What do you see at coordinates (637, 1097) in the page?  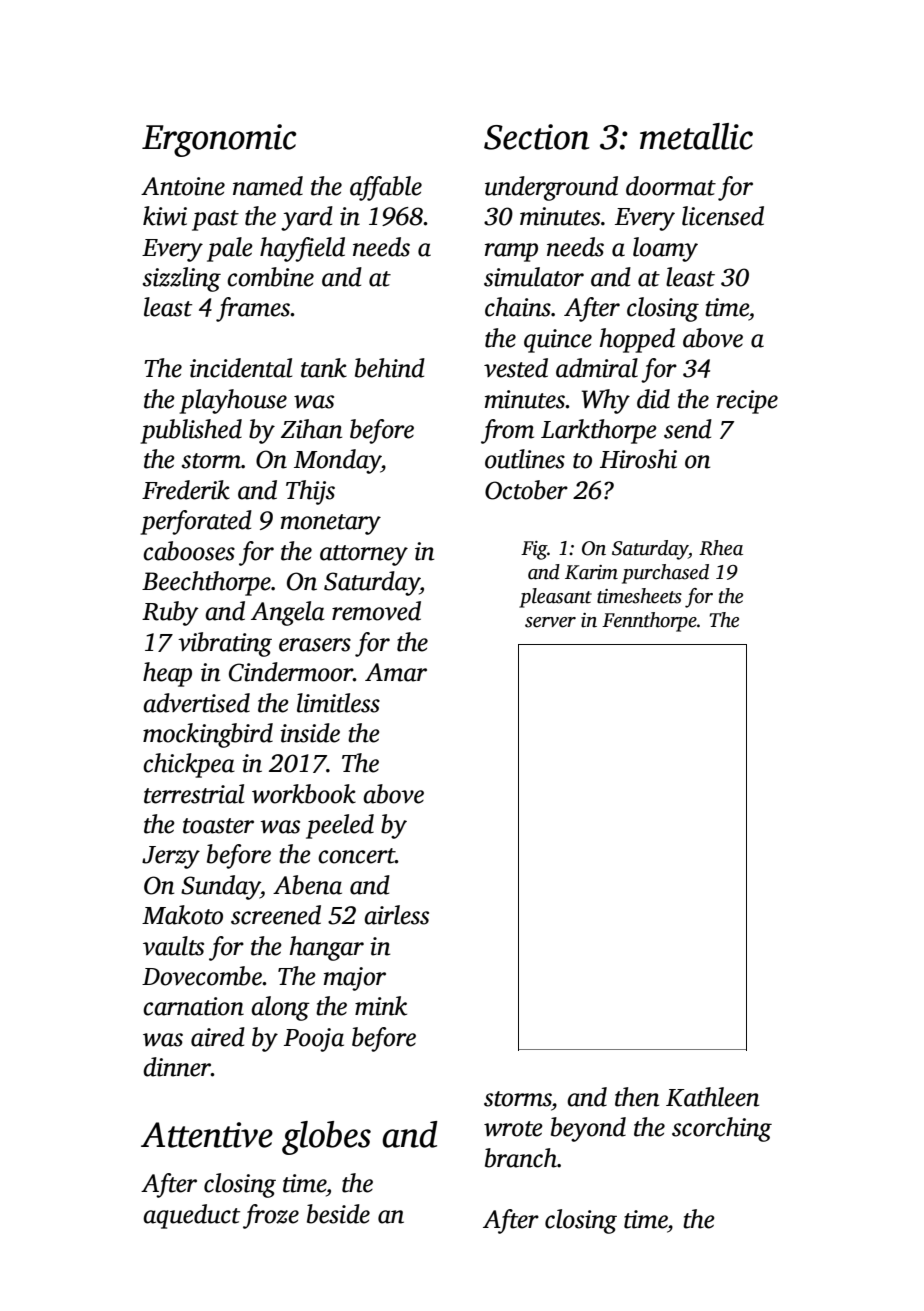 I see `then` at bounding box center [637, 1097].
